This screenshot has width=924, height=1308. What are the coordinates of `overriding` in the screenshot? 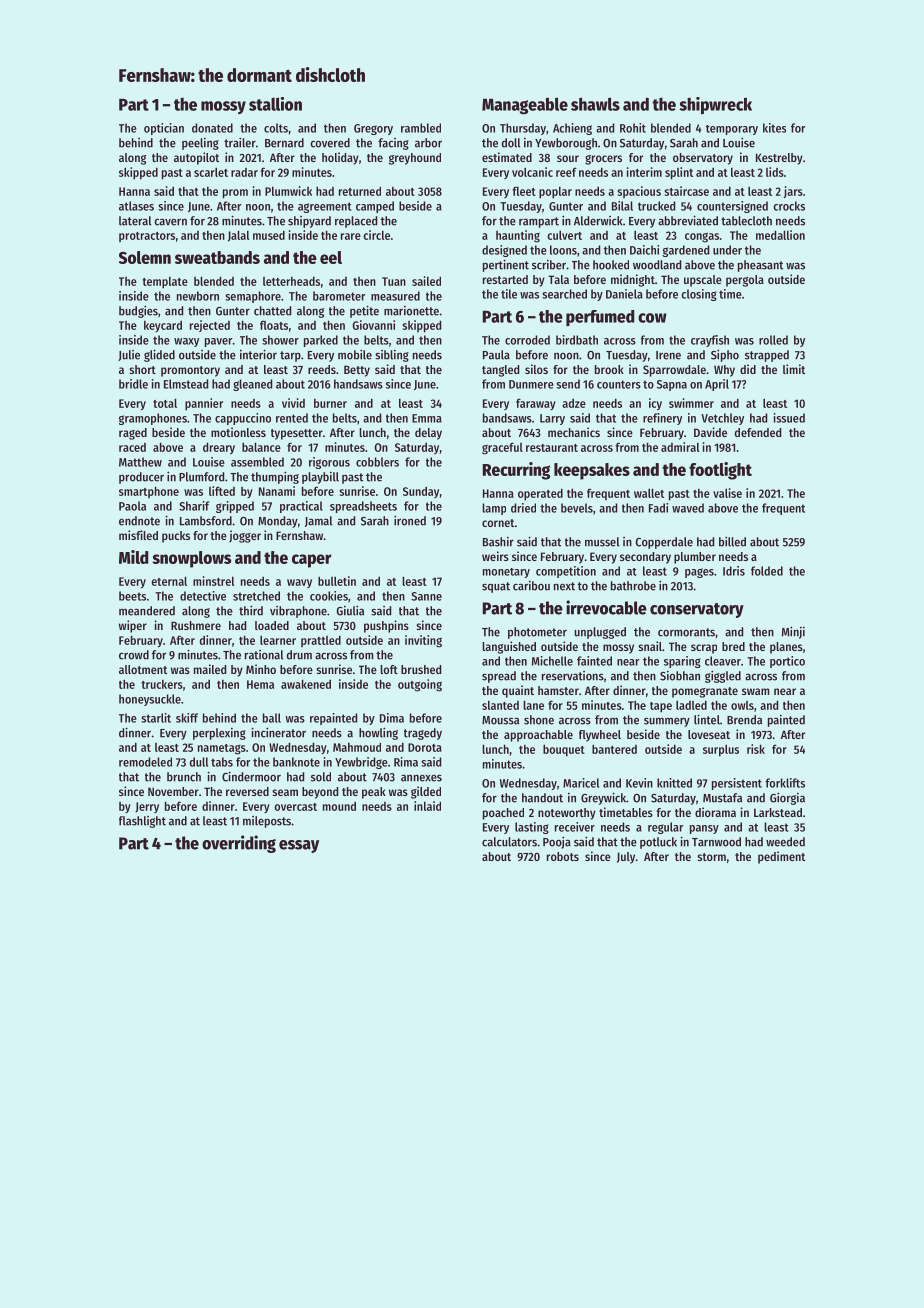 It's located at (239, 844).
